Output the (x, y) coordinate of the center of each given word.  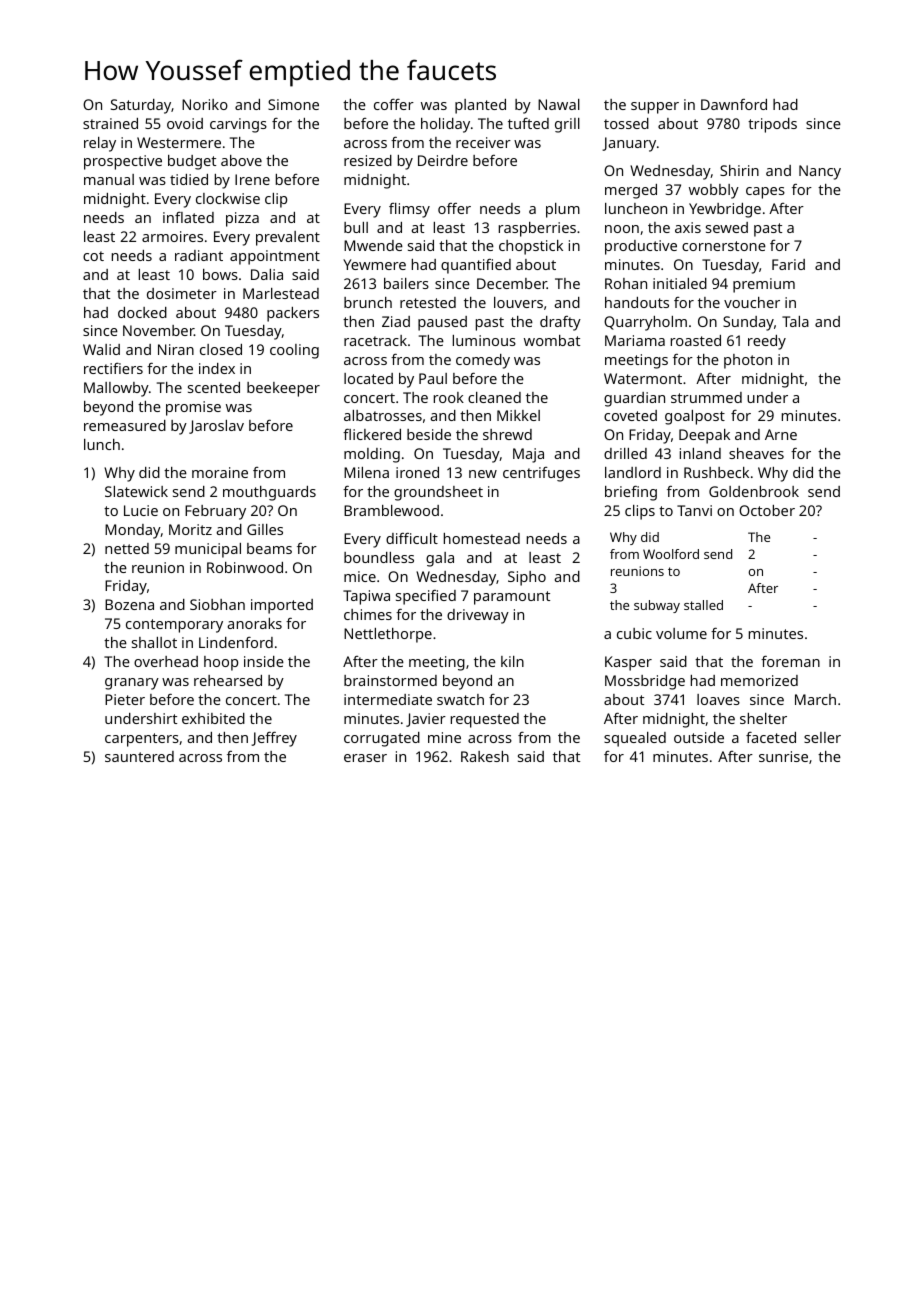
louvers (518, 302)
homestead (482, 538)
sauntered (139, 756)
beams (269, 548)
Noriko (205, 104)
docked (142, 312)
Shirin (739, 170)
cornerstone (724, 246)
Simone (293, 104)
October (767, 510)
